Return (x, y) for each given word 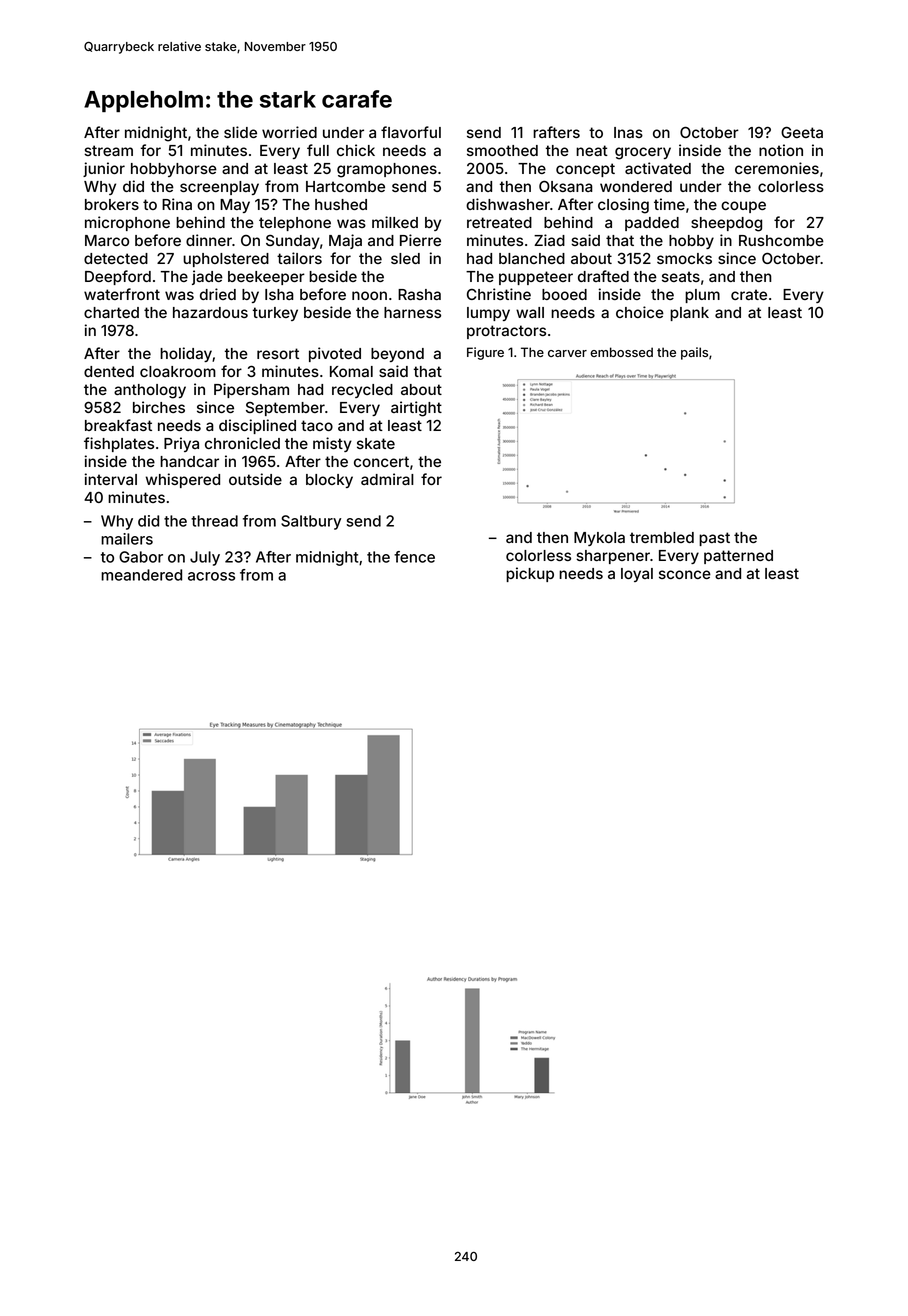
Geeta (802, 132)
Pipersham (251, 390)
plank (689, 314)
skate (376, 443)
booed (564, 294)
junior (104, 169)
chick (356, 150)
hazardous (210, 312)
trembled (662, 537)
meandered (141, 575)
